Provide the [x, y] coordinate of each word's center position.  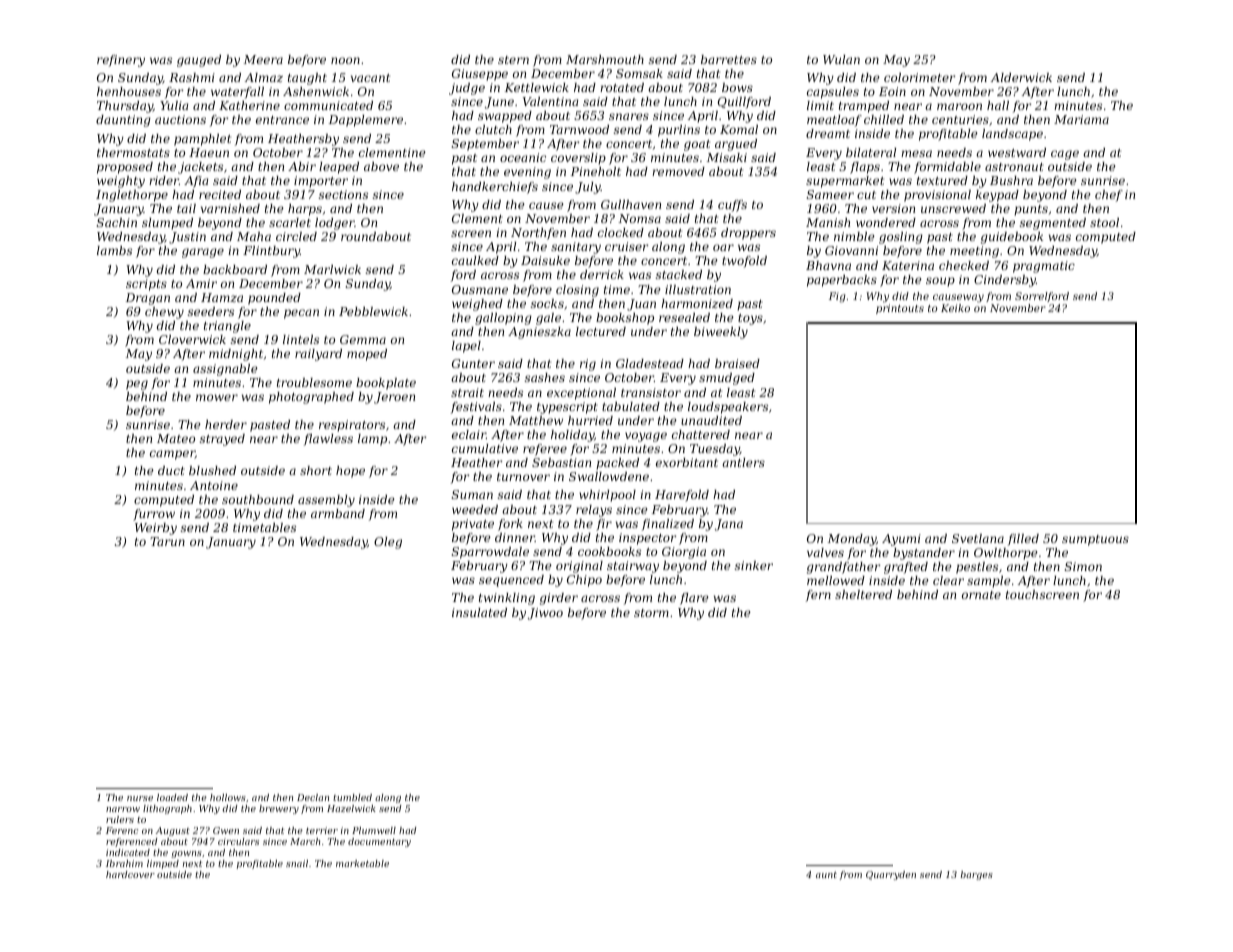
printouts [900, 309]
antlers [743, 462]
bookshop [625, 319]
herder [226, 424]
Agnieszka [539, 333]
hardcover [130, 874]
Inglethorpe [132, 196]
